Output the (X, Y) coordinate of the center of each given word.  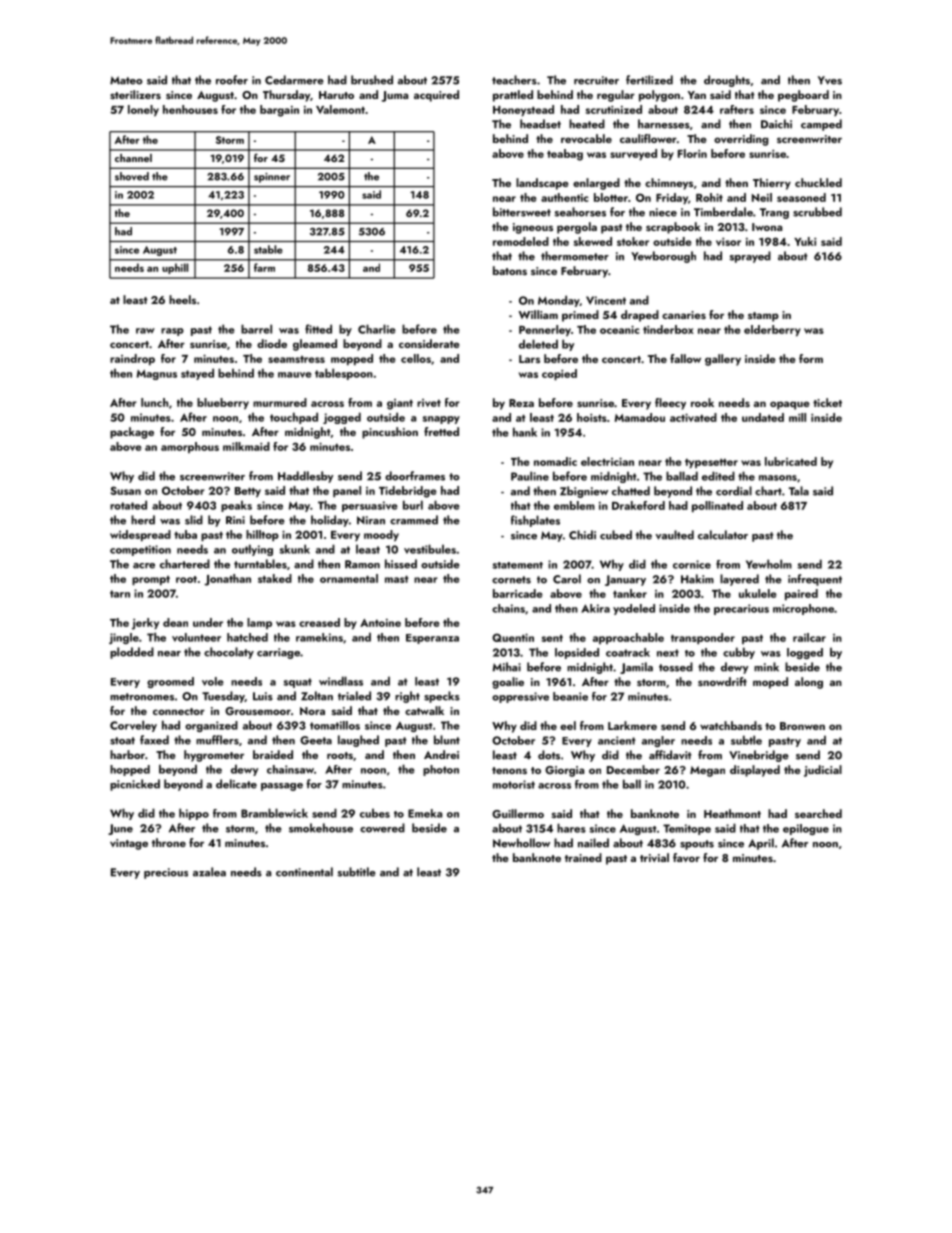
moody (381, 535)
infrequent (815, 580)
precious (166, 873)
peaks (236, 506)
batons (510, 270)
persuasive (370, 506)
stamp (763, 317)
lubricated (791, 461)
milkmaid (246, 446)
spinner (272, 178)
